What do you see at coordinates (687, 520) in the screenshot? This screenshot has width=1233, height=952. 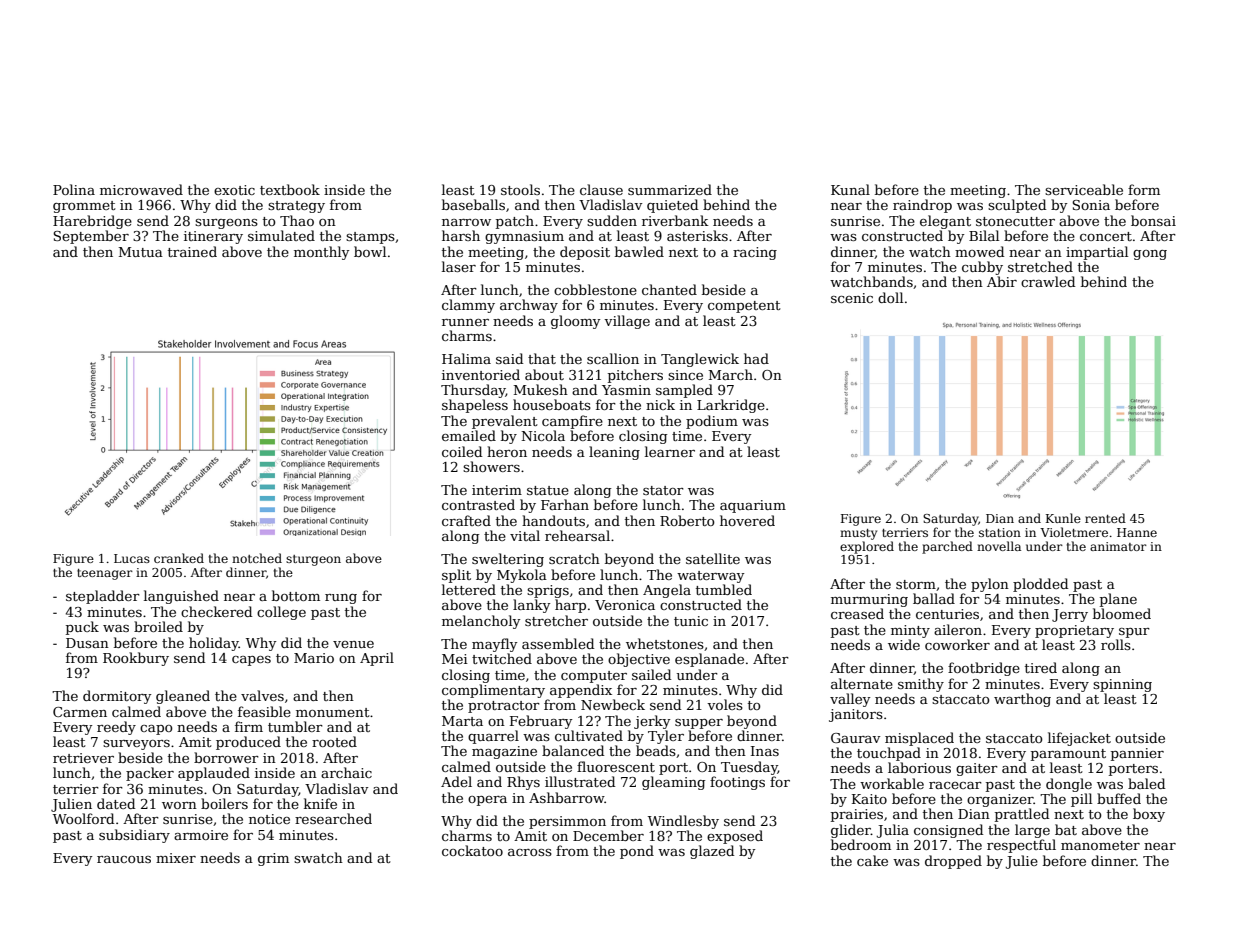 I see `Roberto` at bounding box center [687, 520].
